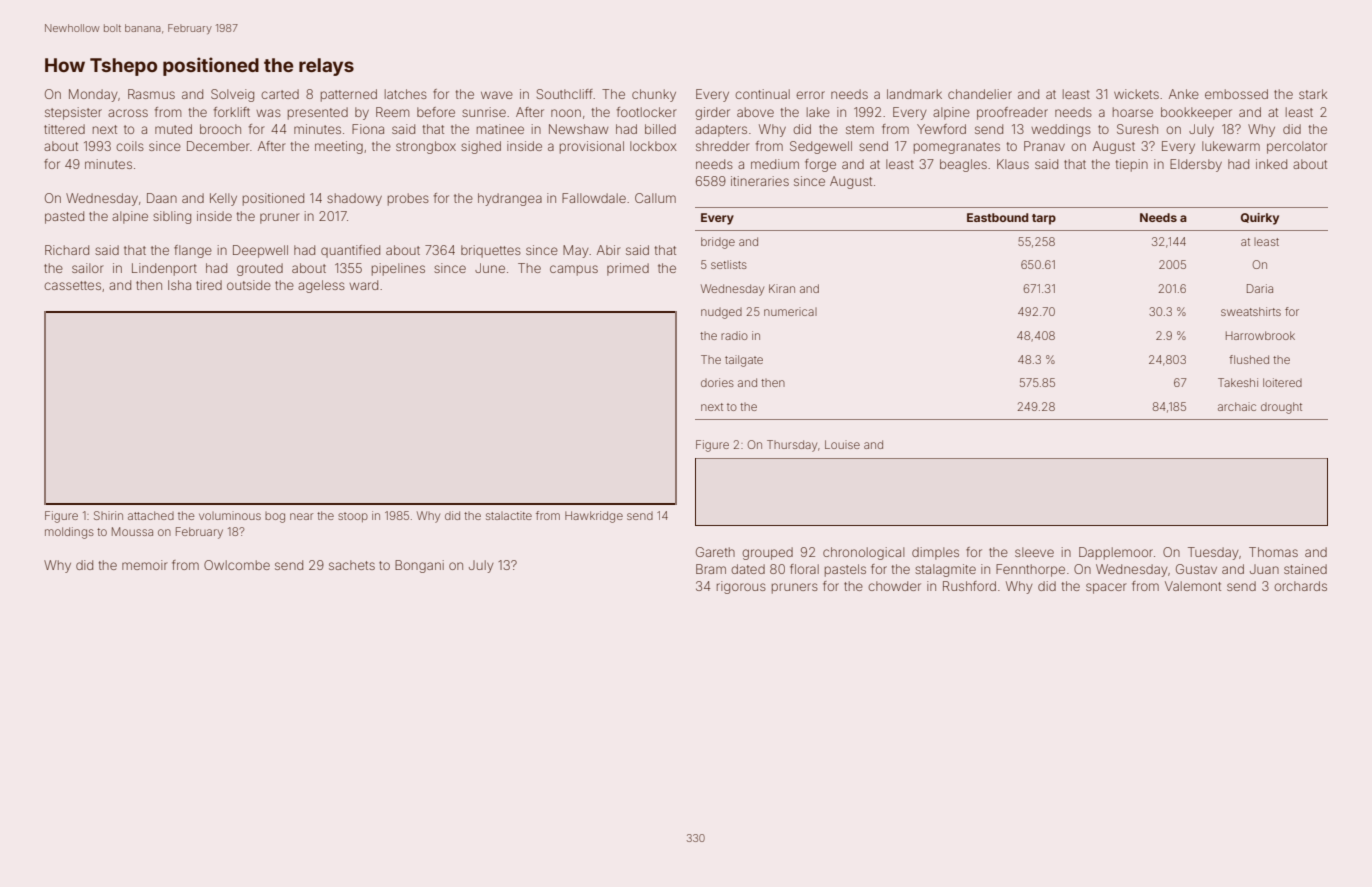  I want to click on dories, so click(717, 382).
